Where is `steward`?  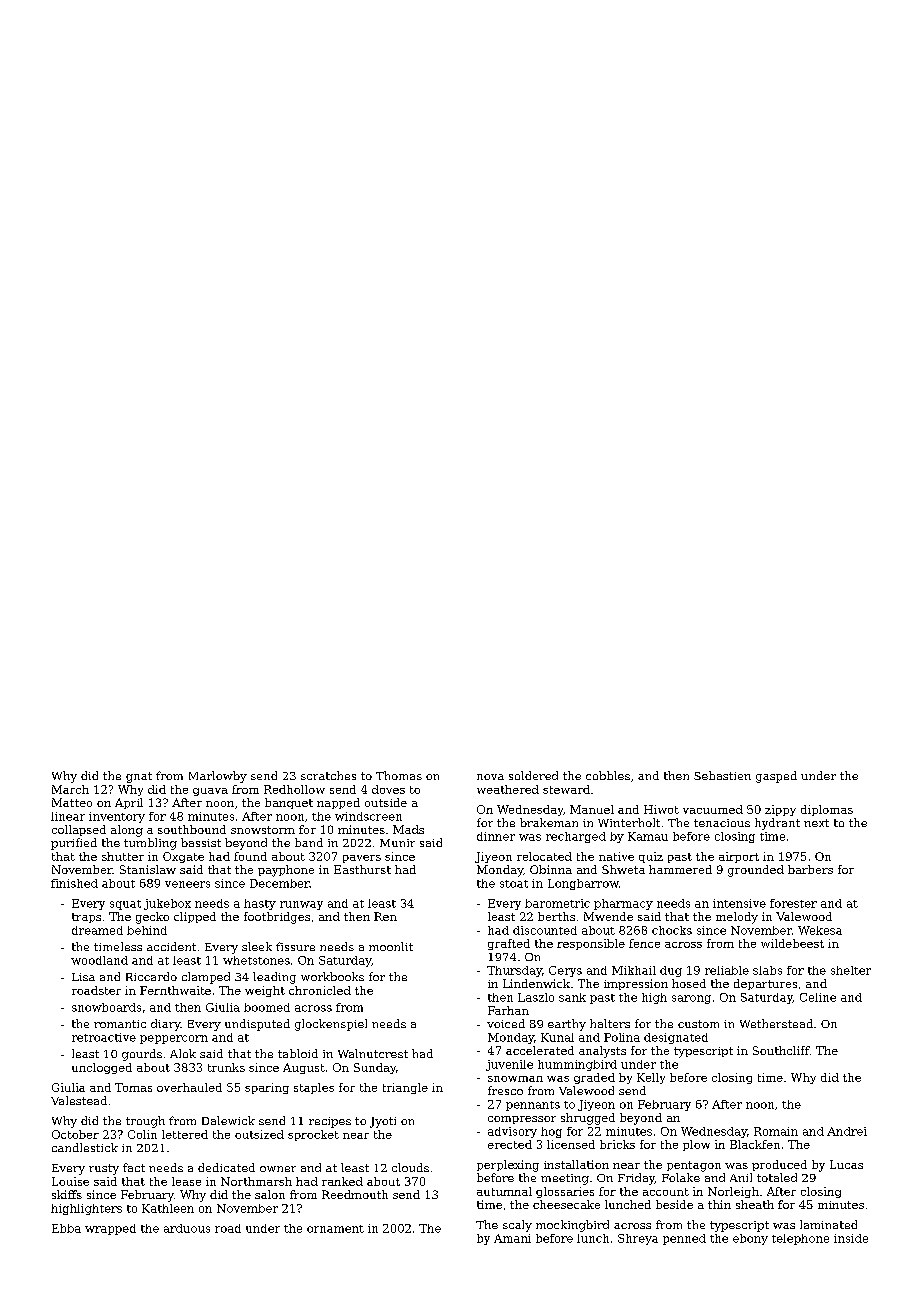 steward is located at coordinates (566, 789).
